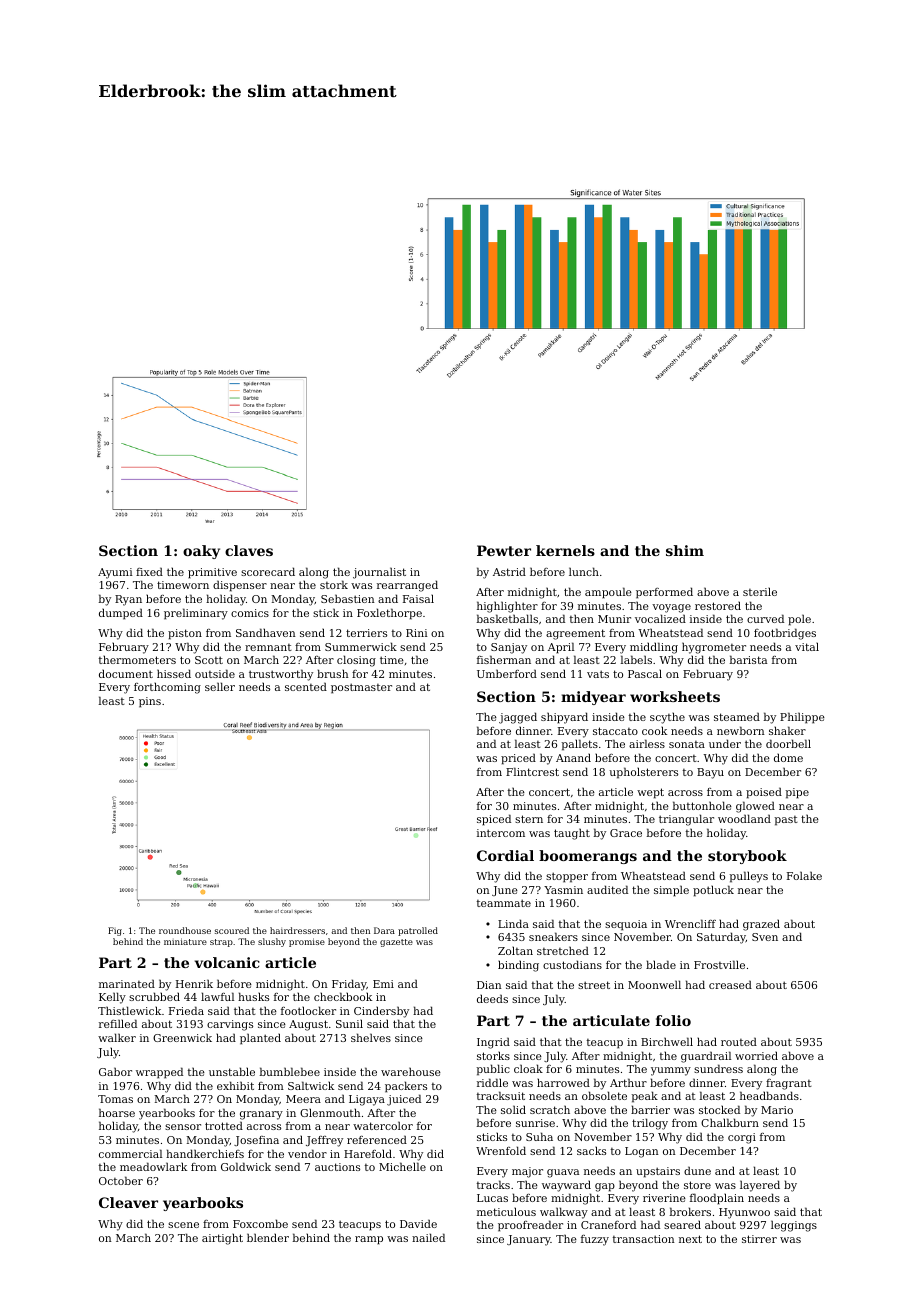 This image has width=924, height=1308. What do you see at coordinates (183, 1225) in the image?
I see `scene` at bounding box center [183, 1225].
